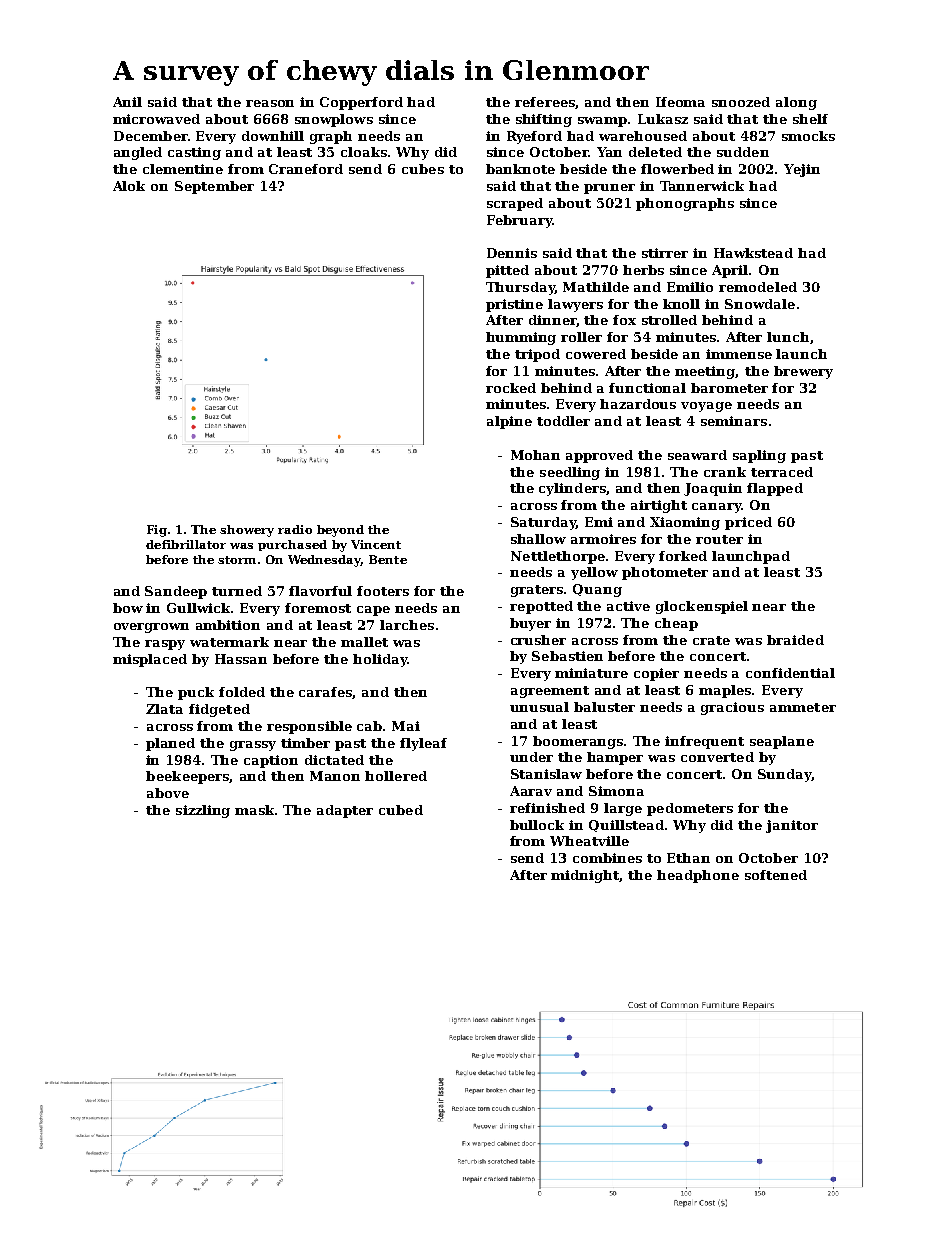  Describe the element at coordinates (270, 103) in the screenshot. I see `reason` at that location.
